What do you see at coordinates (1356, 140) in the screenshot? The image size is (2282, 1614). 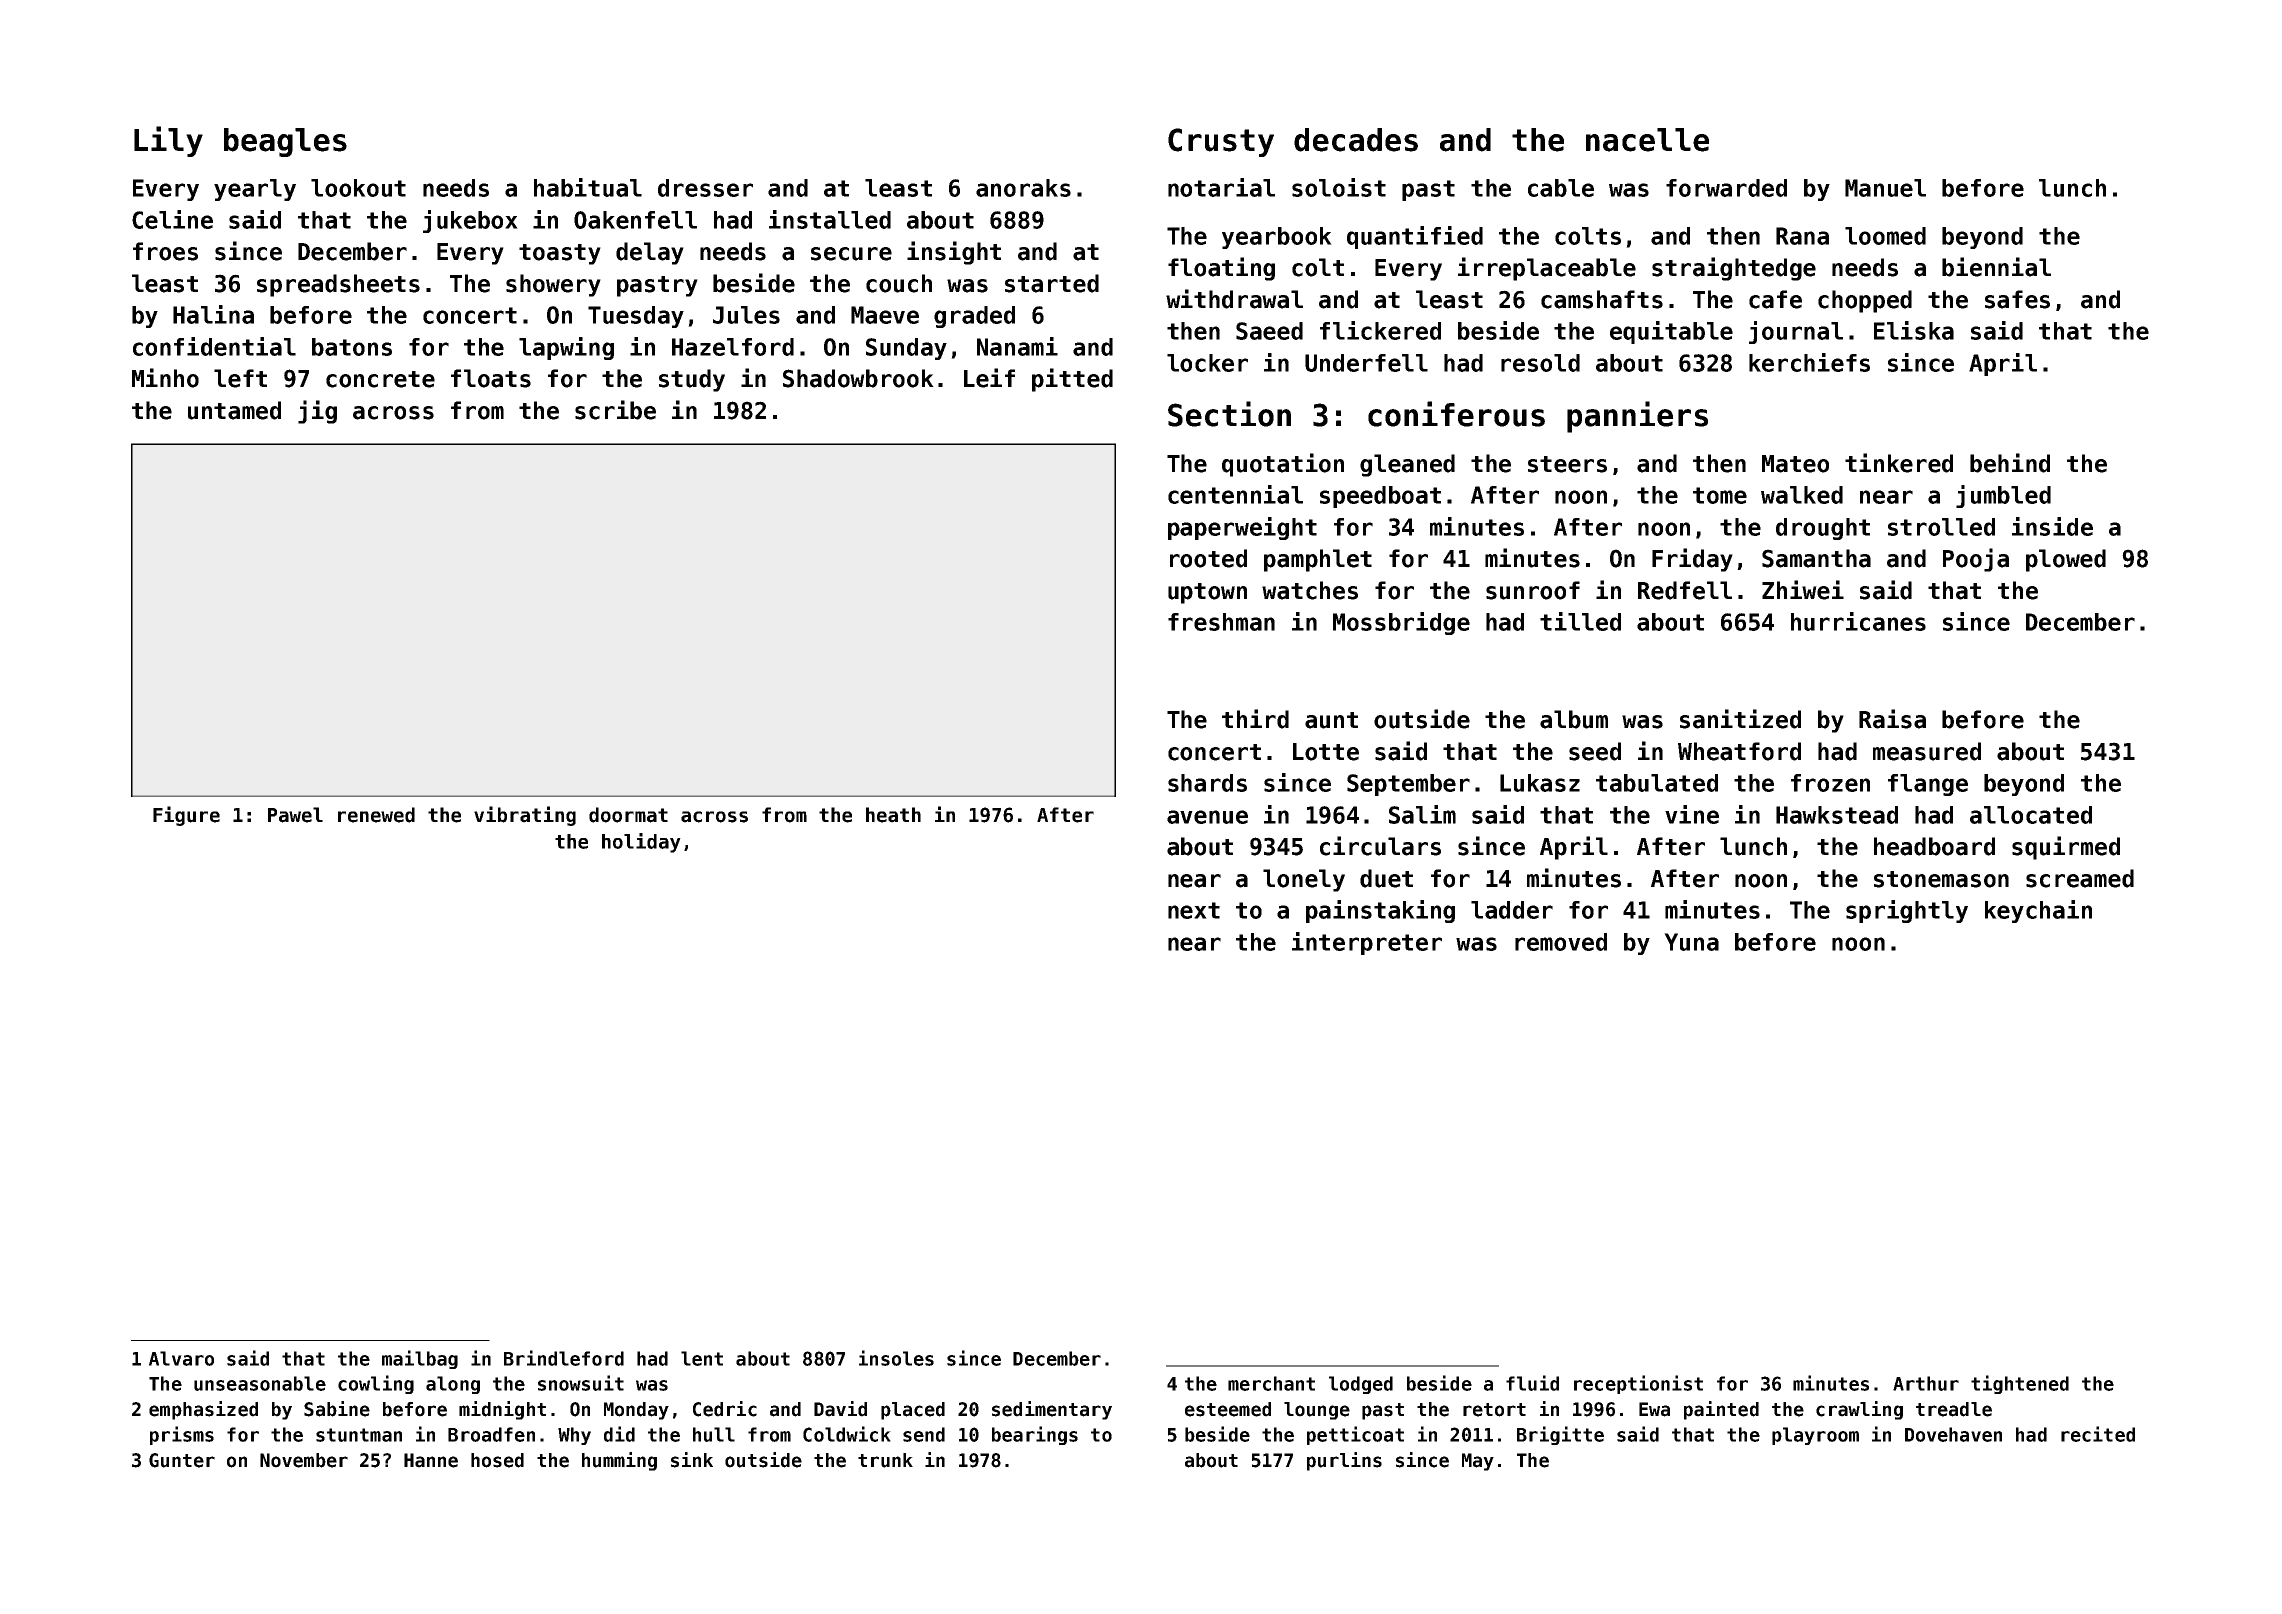 I see `decades` at bounding box center [1356, 140].
